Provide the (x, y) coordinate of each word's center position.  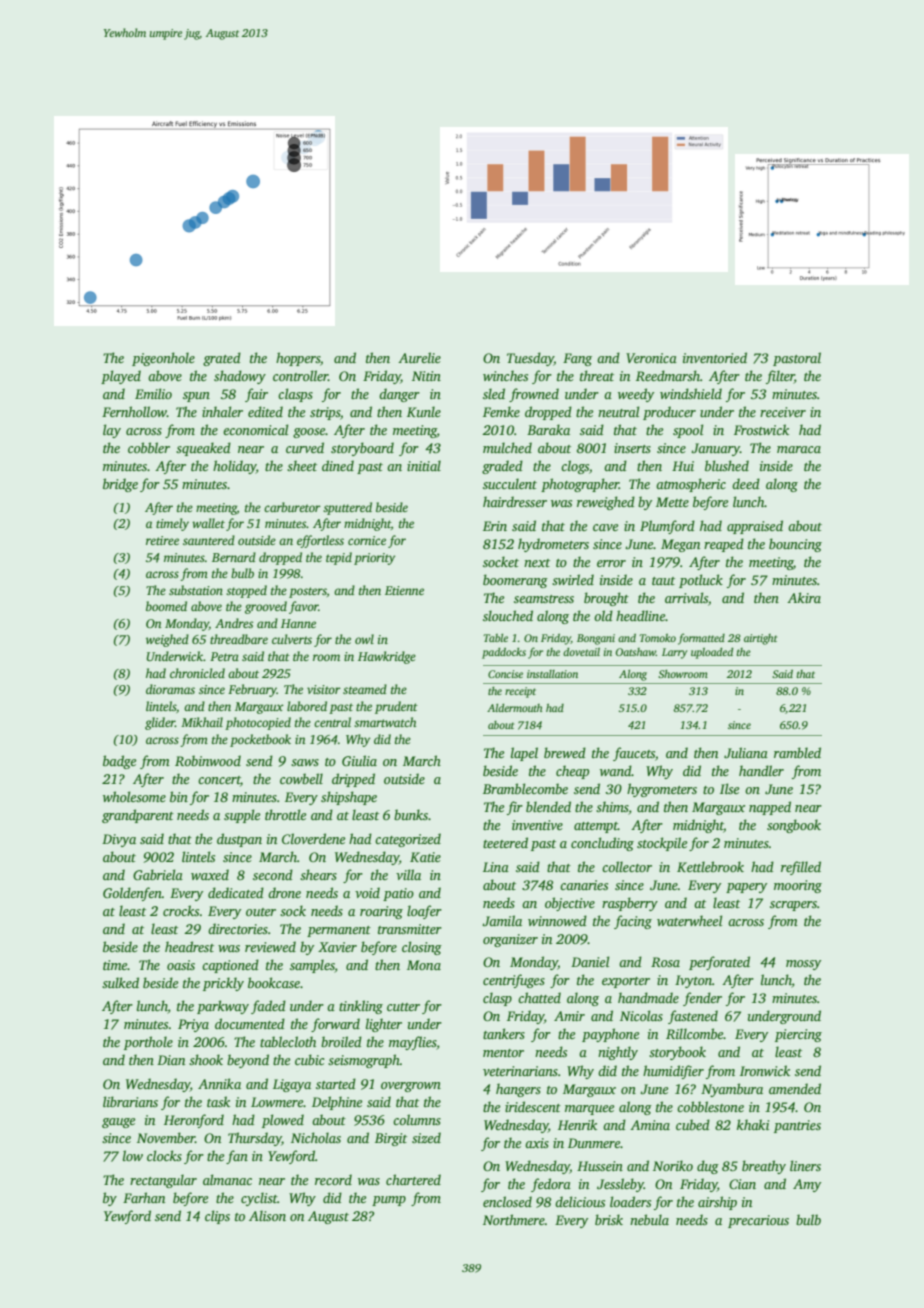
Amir (569, 1016)
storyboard (362, 449)
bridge (120, 485)
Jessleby (620, 1185)
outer (261, 912)
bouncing (795, 545)
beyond (248, 1061)
